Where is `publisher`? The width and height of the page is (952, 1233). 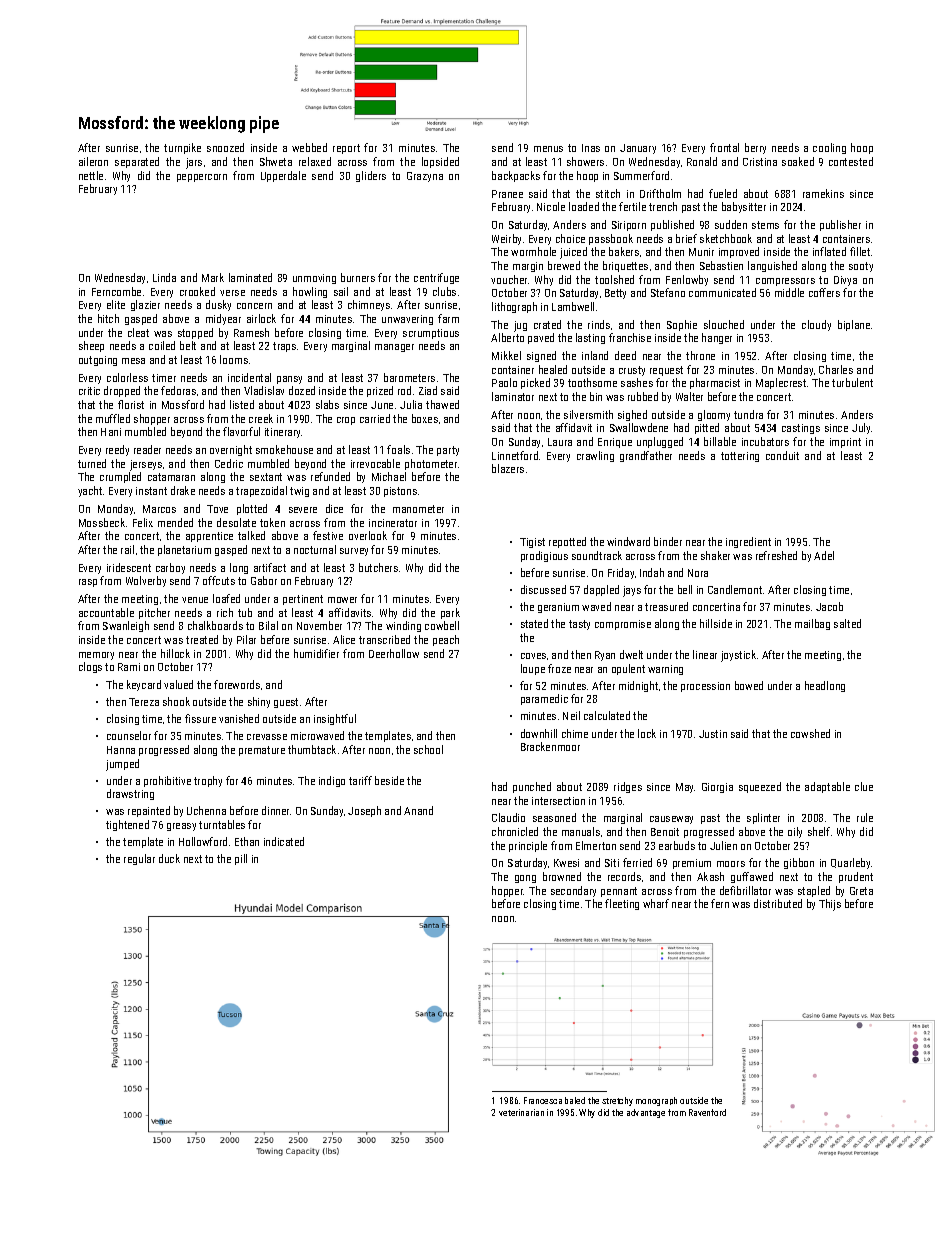 publisher is located at coordinates (840, 225).
